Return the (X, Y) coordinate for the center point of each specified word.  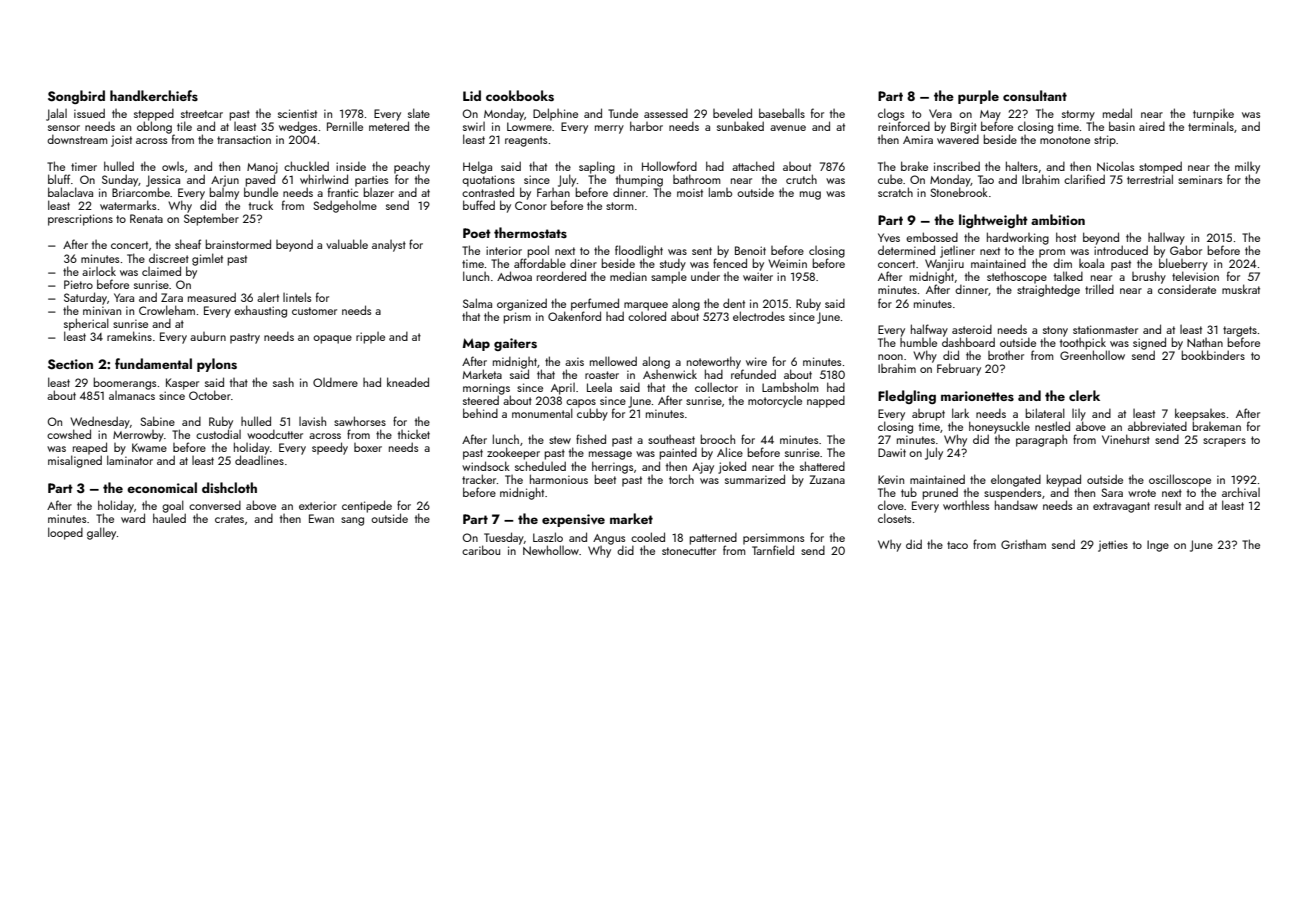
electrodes (759, 316)
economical (162, 487)
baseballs (782, 113)
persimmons (773, 539)
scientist (297, 113)
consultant (1035, 95)
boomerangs (124, 383)
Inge (1158, 546)
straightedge (1048, 291)
